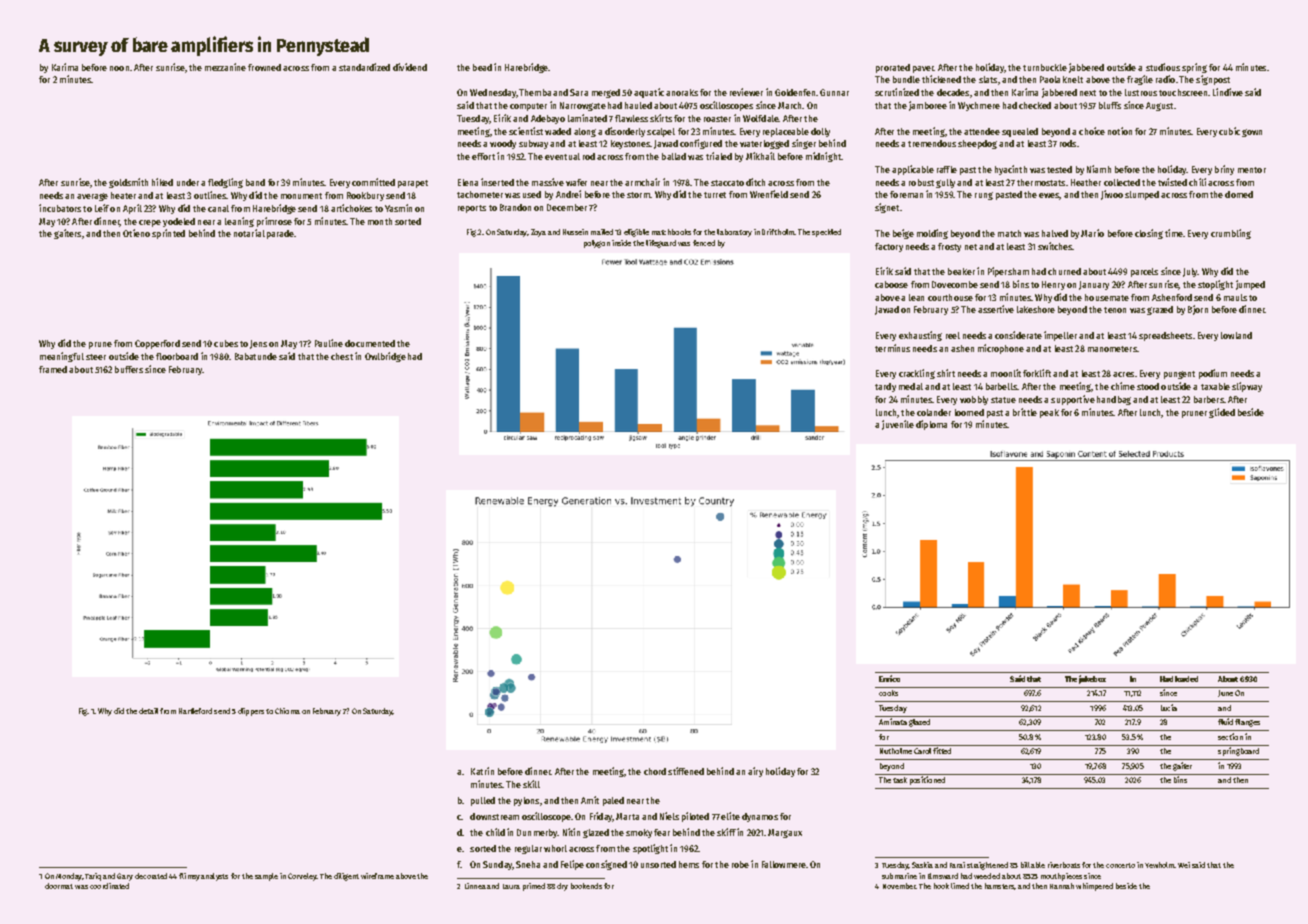 This screenshot has width=1308, height=924. Describe the element at coordinates (655, 771) in the screenshot. I see `chord` at that location.
